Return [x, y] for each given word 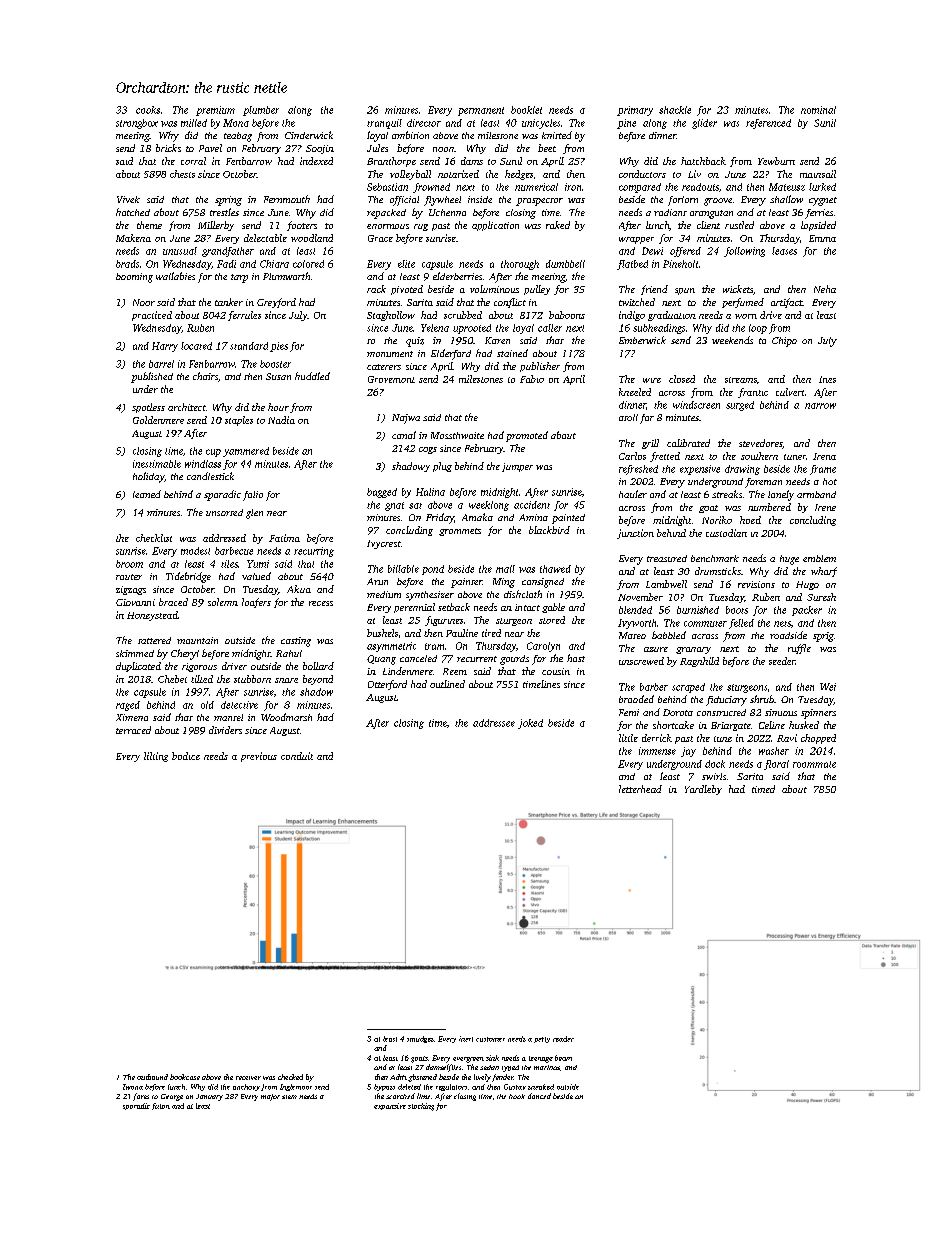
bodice [186, 756]
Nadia [281, 420]
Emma [822, 238]
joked [530, 724]
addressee [494, 723]
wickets [738, 289]
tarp [239, 278]
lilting [156, 757]
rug [421, 227]
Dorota [678, 712]
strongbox [137, 124]
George [172, 1097]
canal [404, 435]
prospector [539, 202]
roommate [814, 764]
